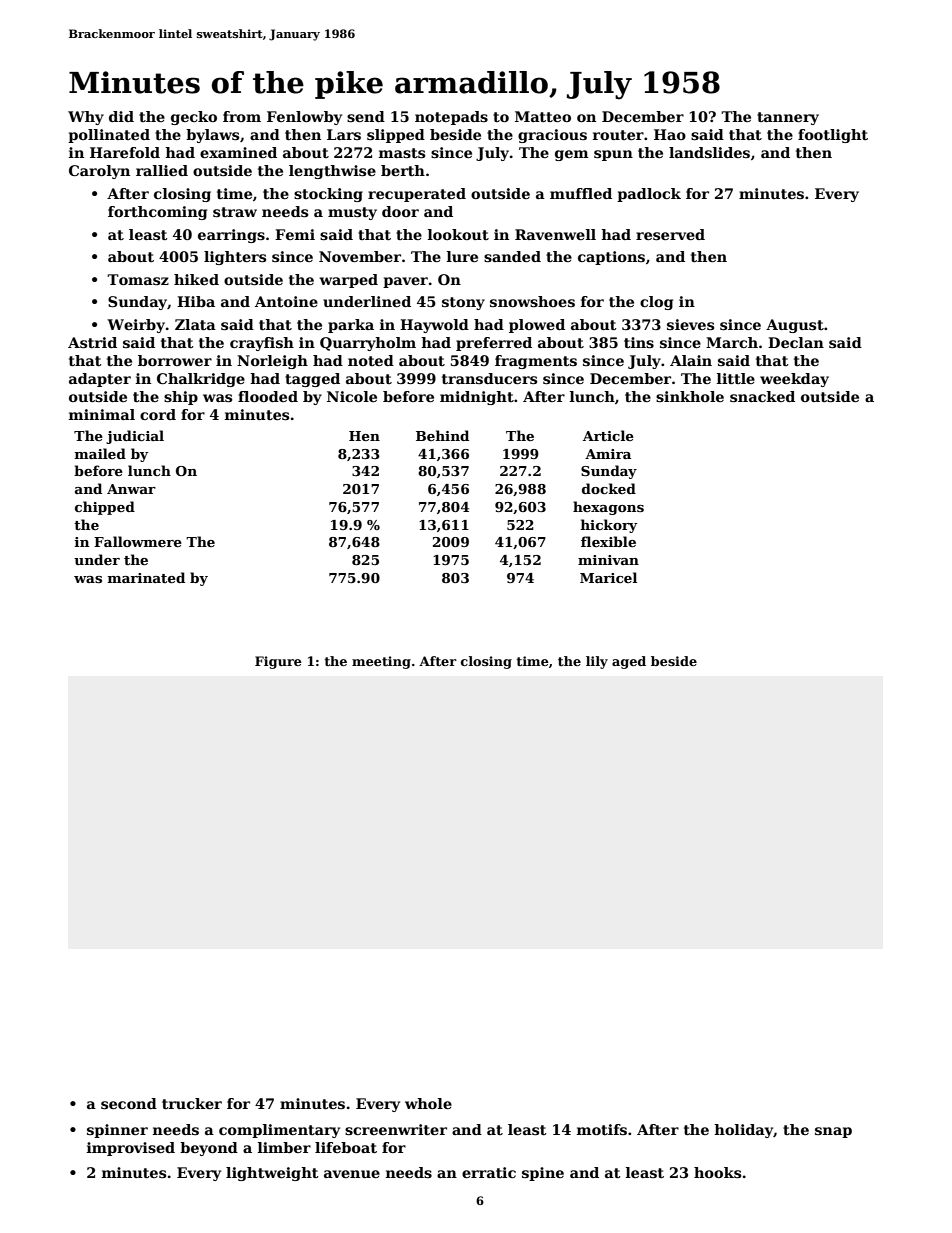 The height and width of the image is (1233, 952). Describe the element at coordinates (242, 116) in the image. I see `from` at that location.
